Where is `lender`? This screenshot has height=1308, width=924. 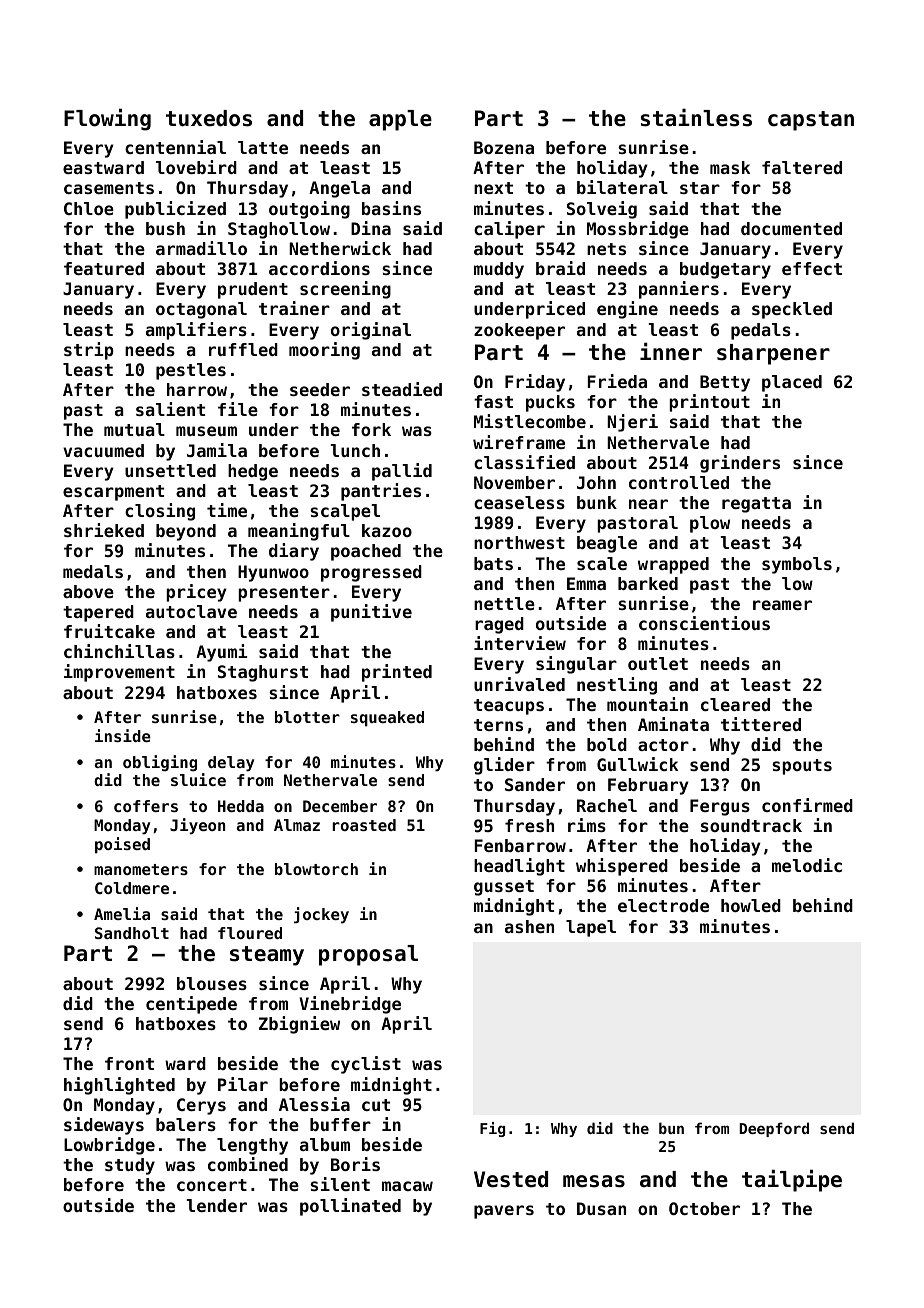
lender is located at coordinates (217, 1205).
